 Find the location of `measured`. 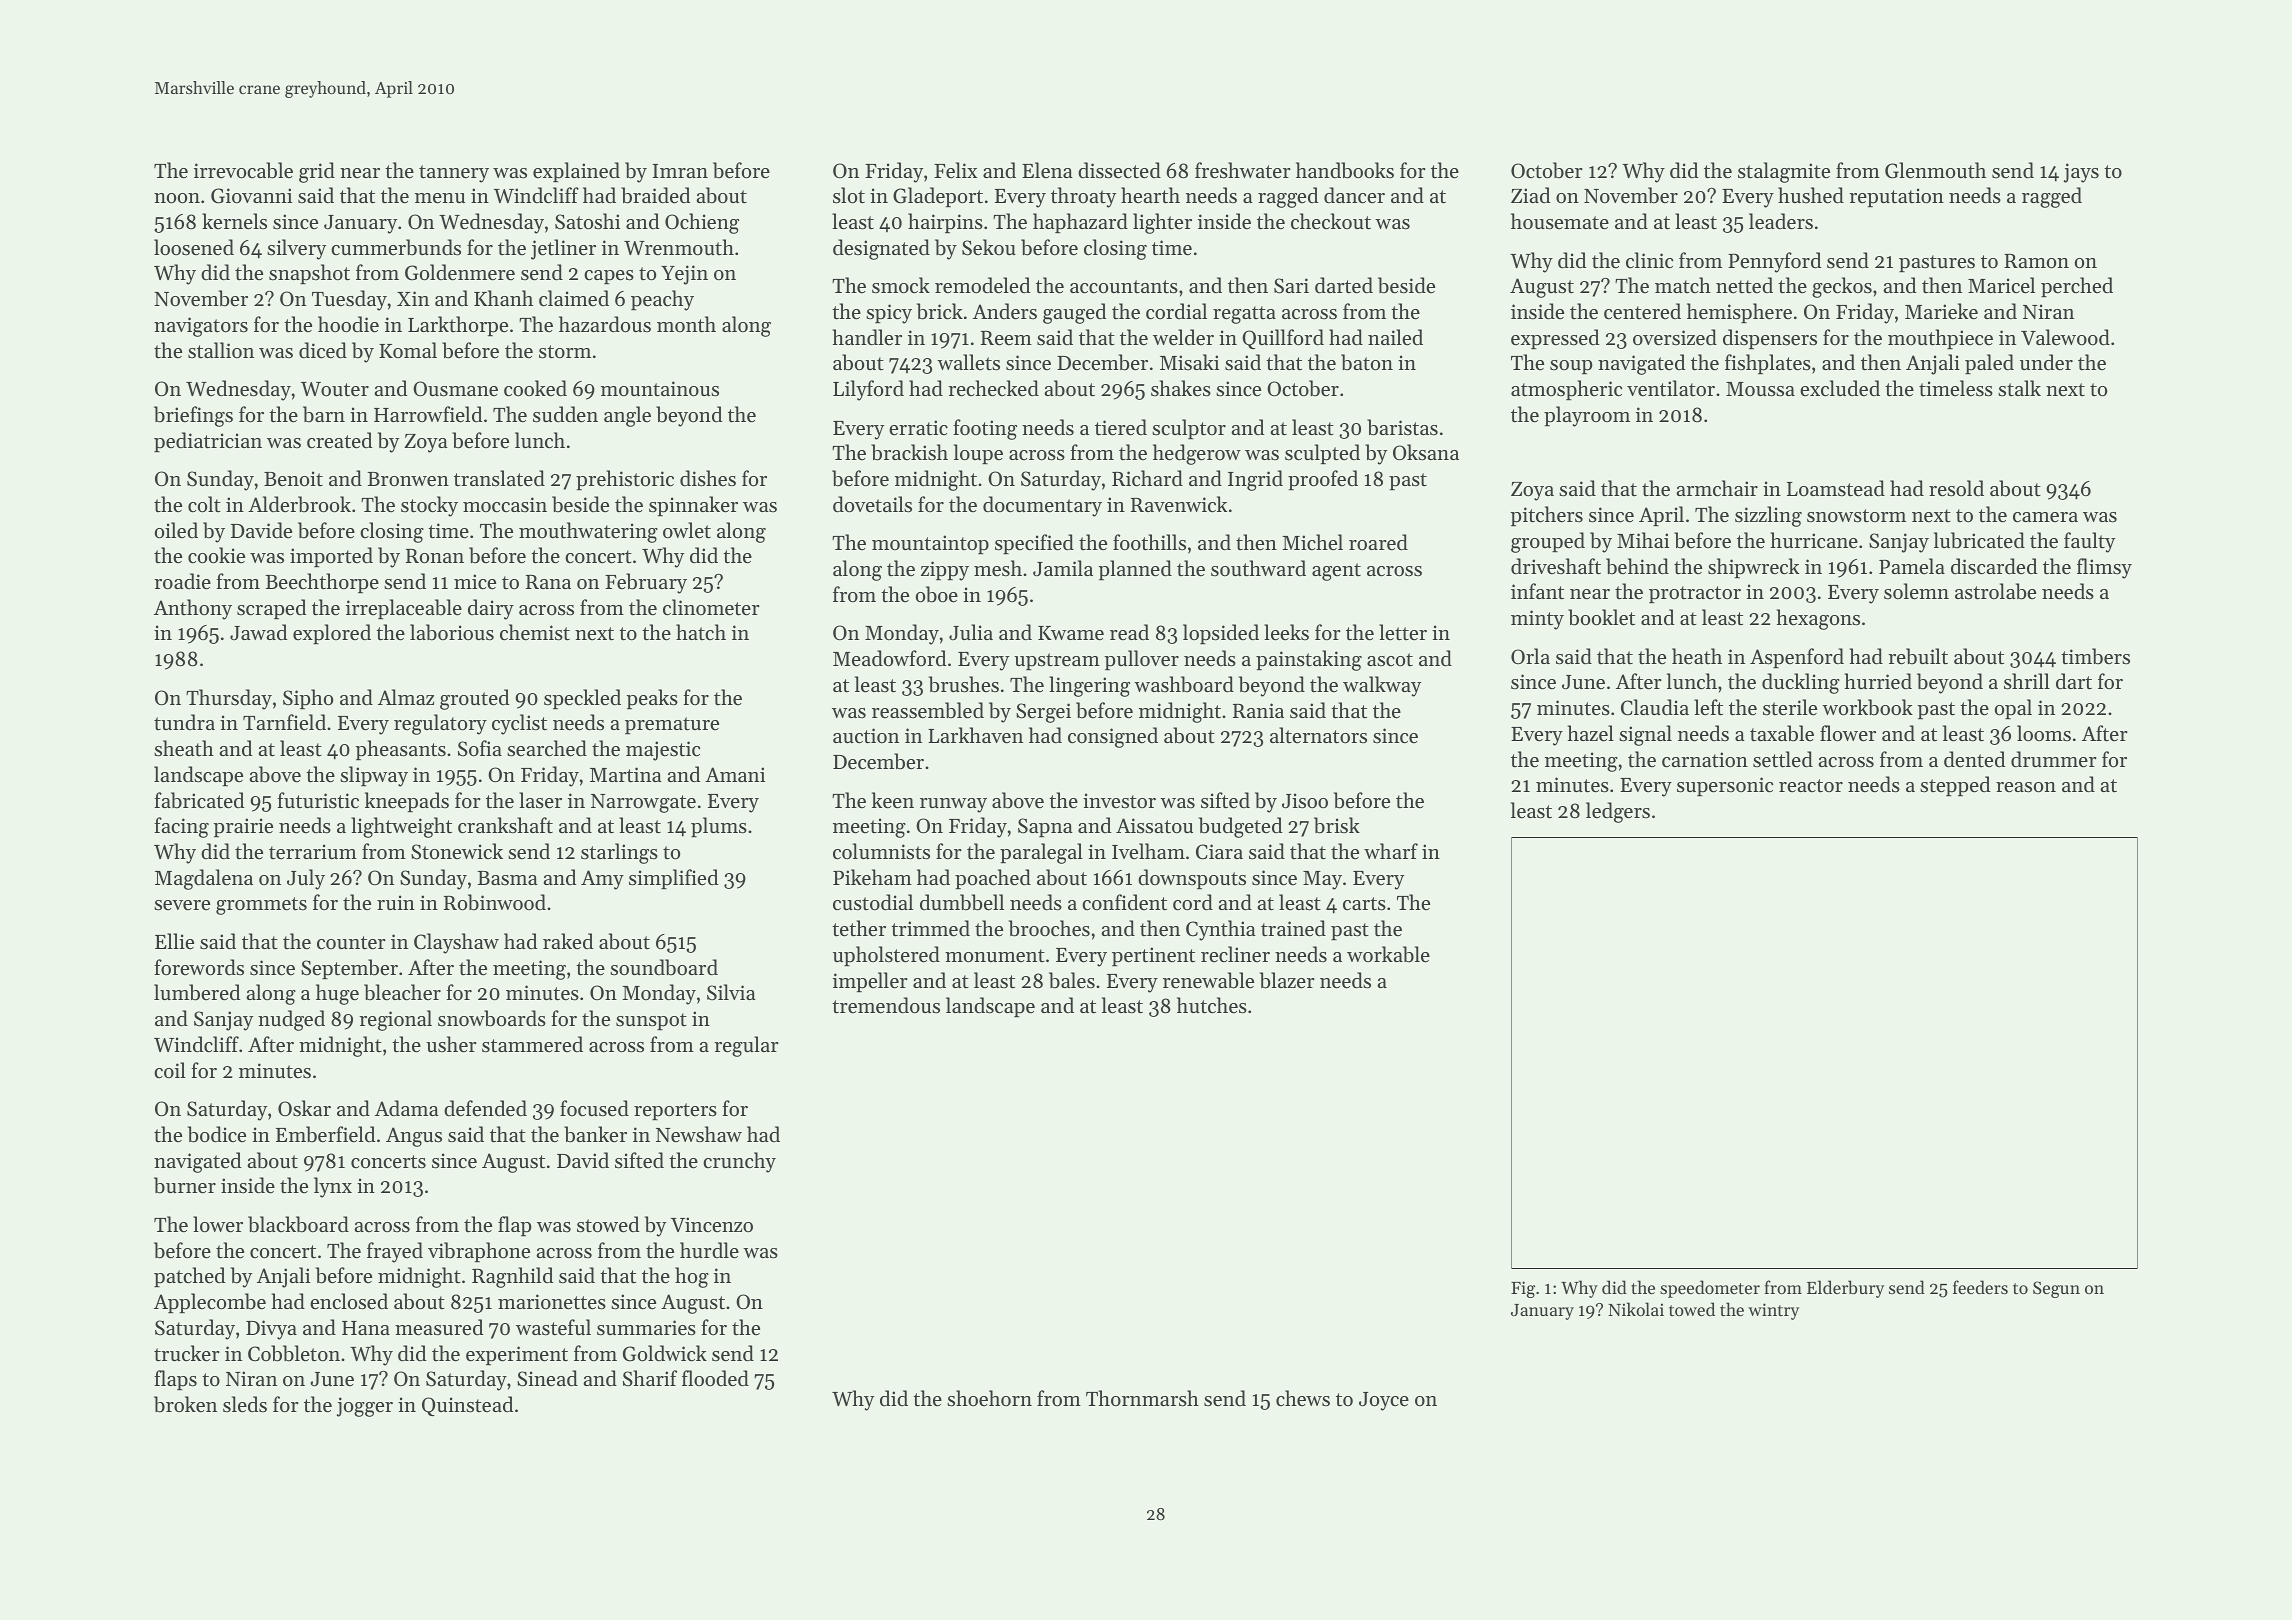

measured is located at coordinates (439, 1327).
